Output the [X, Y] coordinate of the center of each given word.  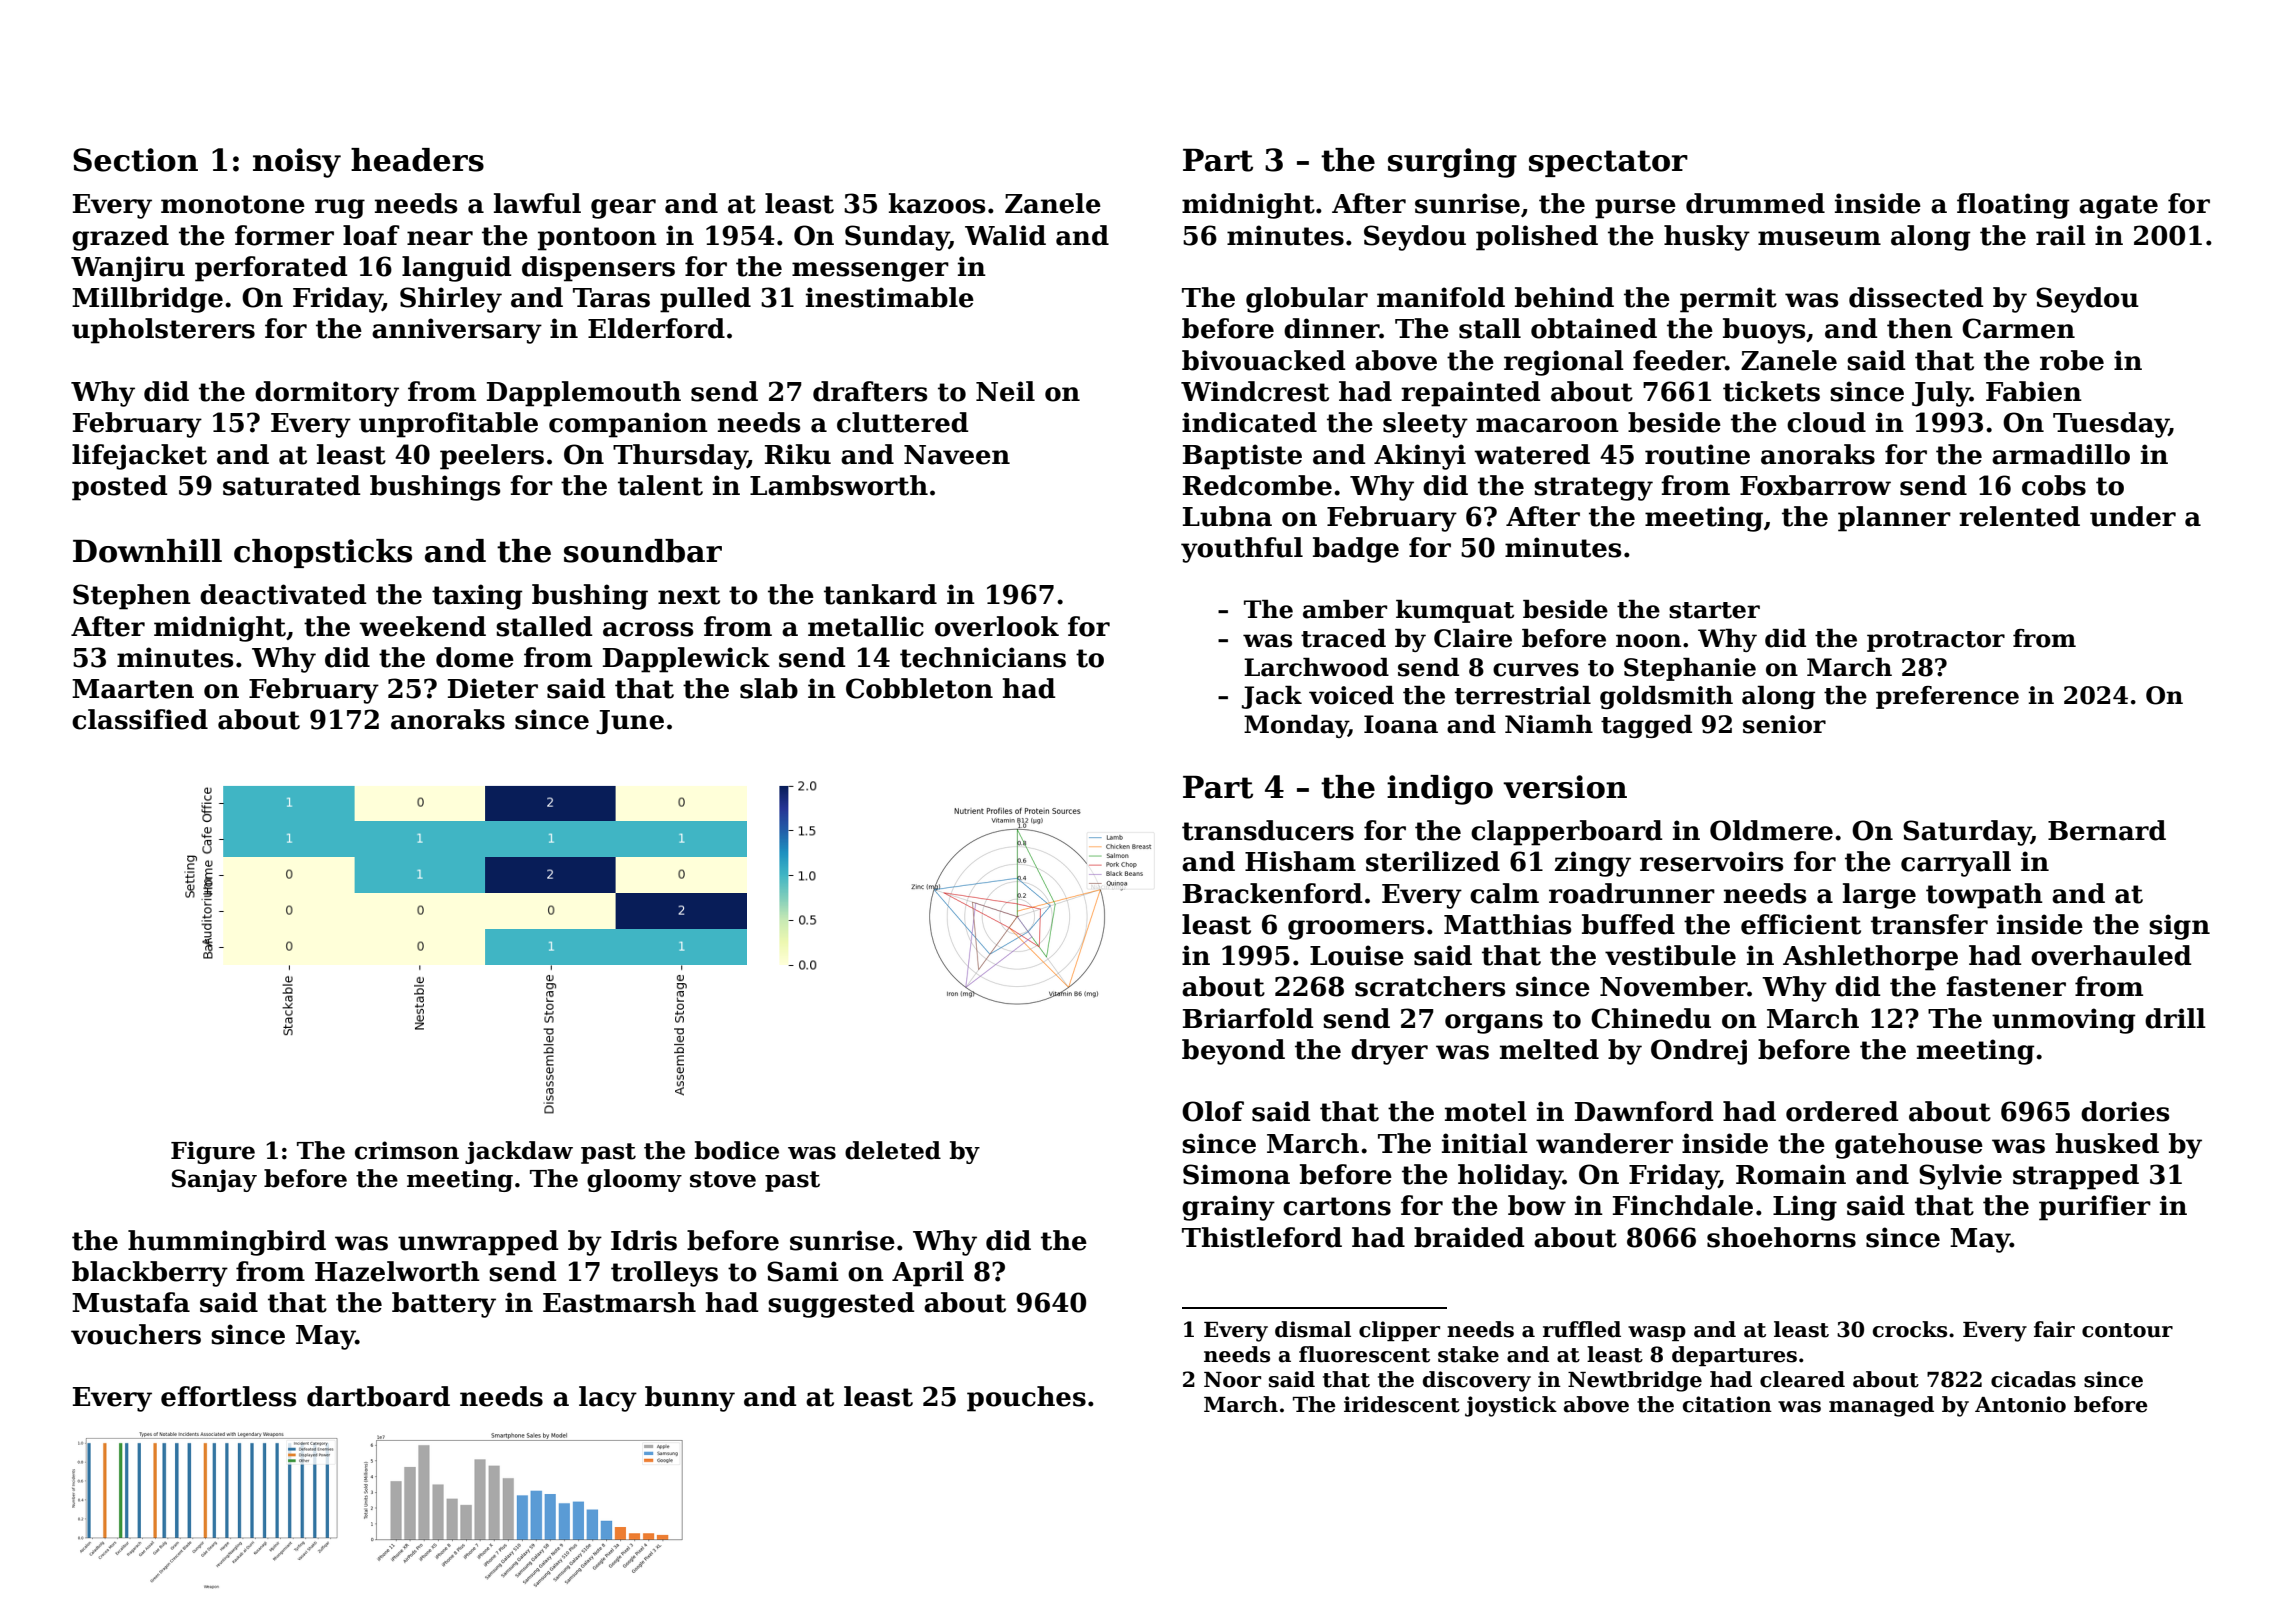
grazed [120, 238]
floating [2013, 206]
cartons [1337, 1206]
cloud [1826, 422]
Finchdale [1683, 1205]
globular [1307, 300]
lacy [608, 1399]
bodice [737, 1150]
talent [660, 485]
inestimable [890, 297]
